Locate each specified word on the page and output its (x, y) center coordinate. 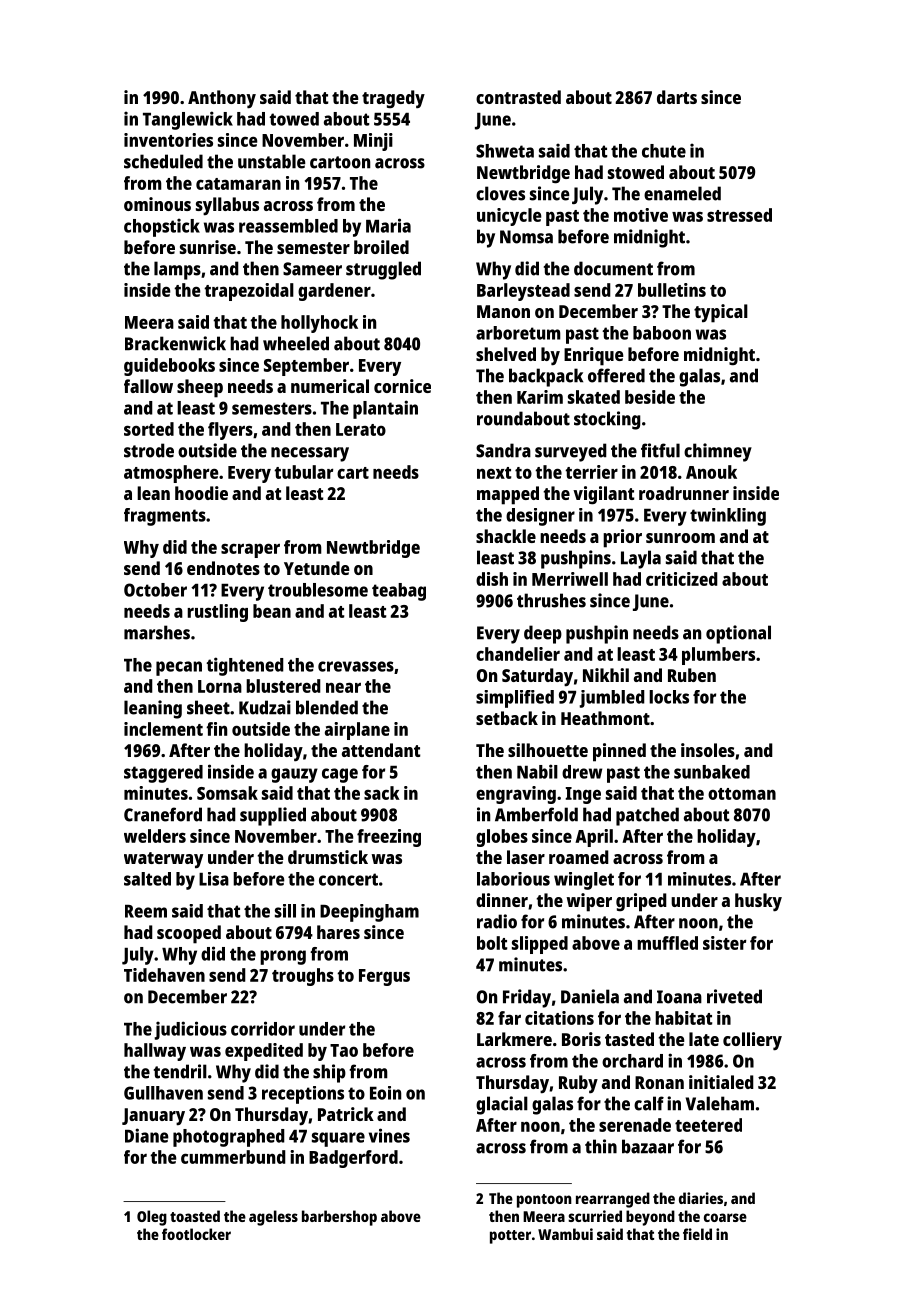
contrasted (518, 97)
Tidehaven (164, 975)
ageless (273, 1218)
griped (641, 902)
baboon (662, 333)
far (509, 1018)
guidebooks (169, 367)
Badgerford (353, 1159)
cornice (402, 386)
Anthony (222, 99)
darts (677, 97)
